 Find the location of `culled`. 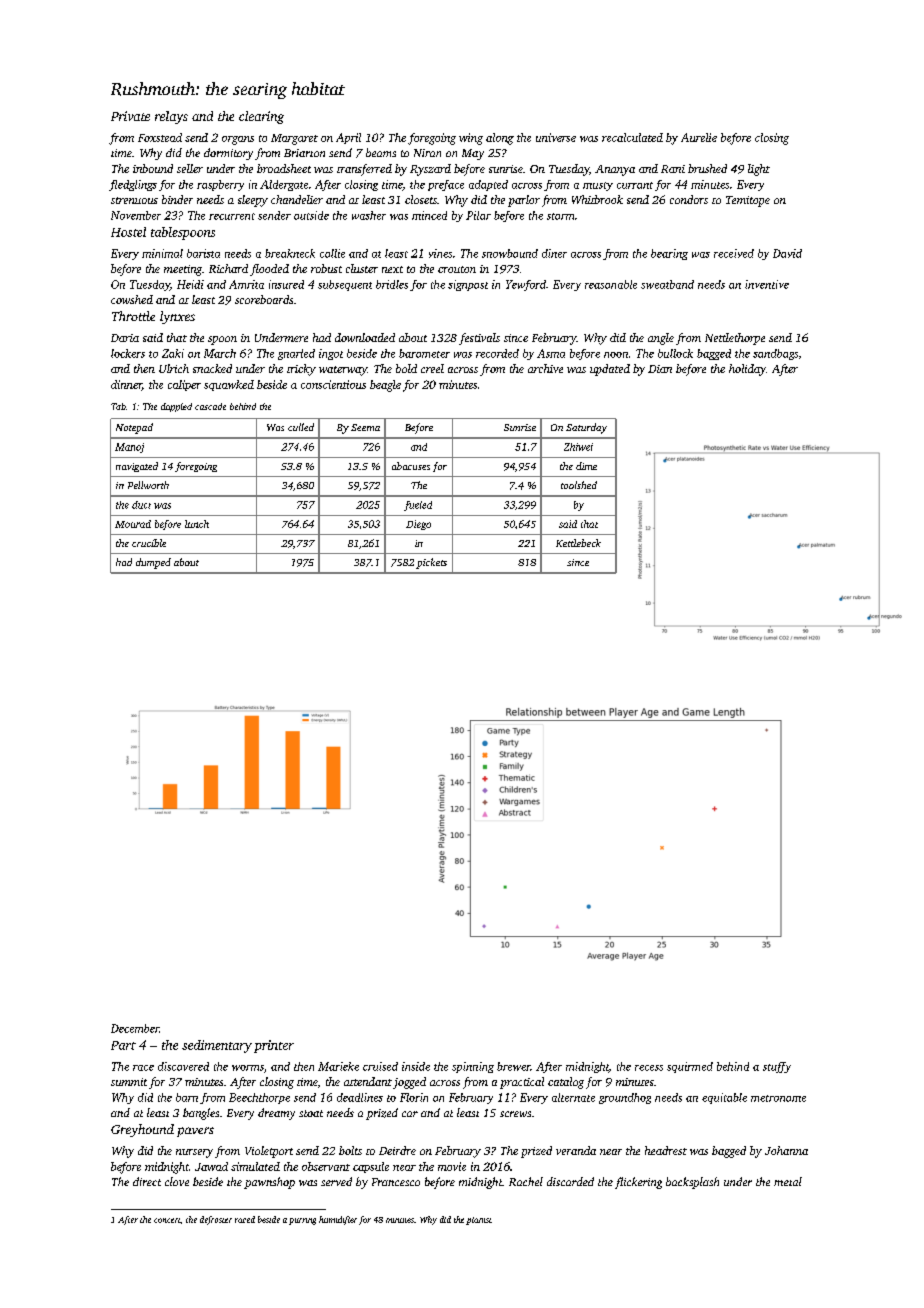

culled is located at coordinates (301, 427).
